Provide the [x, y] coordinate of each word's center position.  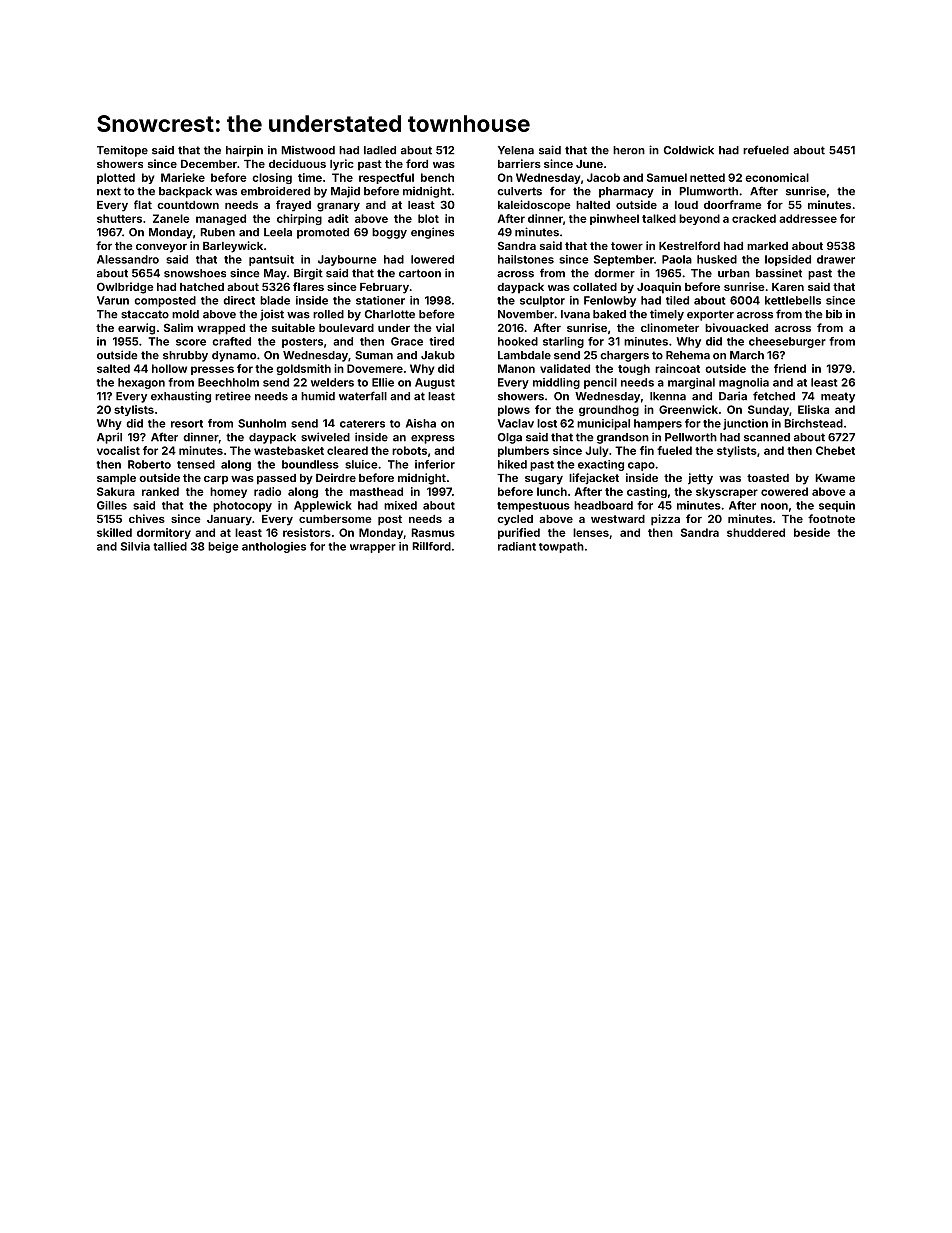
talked [659, 218]
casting [647, 492]
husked [717, 259]
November [526, 314]
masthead [376, 491]
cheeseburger [787, 342]
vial [445, 327]
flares [308, 286]
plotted [116, 178]
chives [147, 518]
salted [113, 368]
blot [428, 218]
